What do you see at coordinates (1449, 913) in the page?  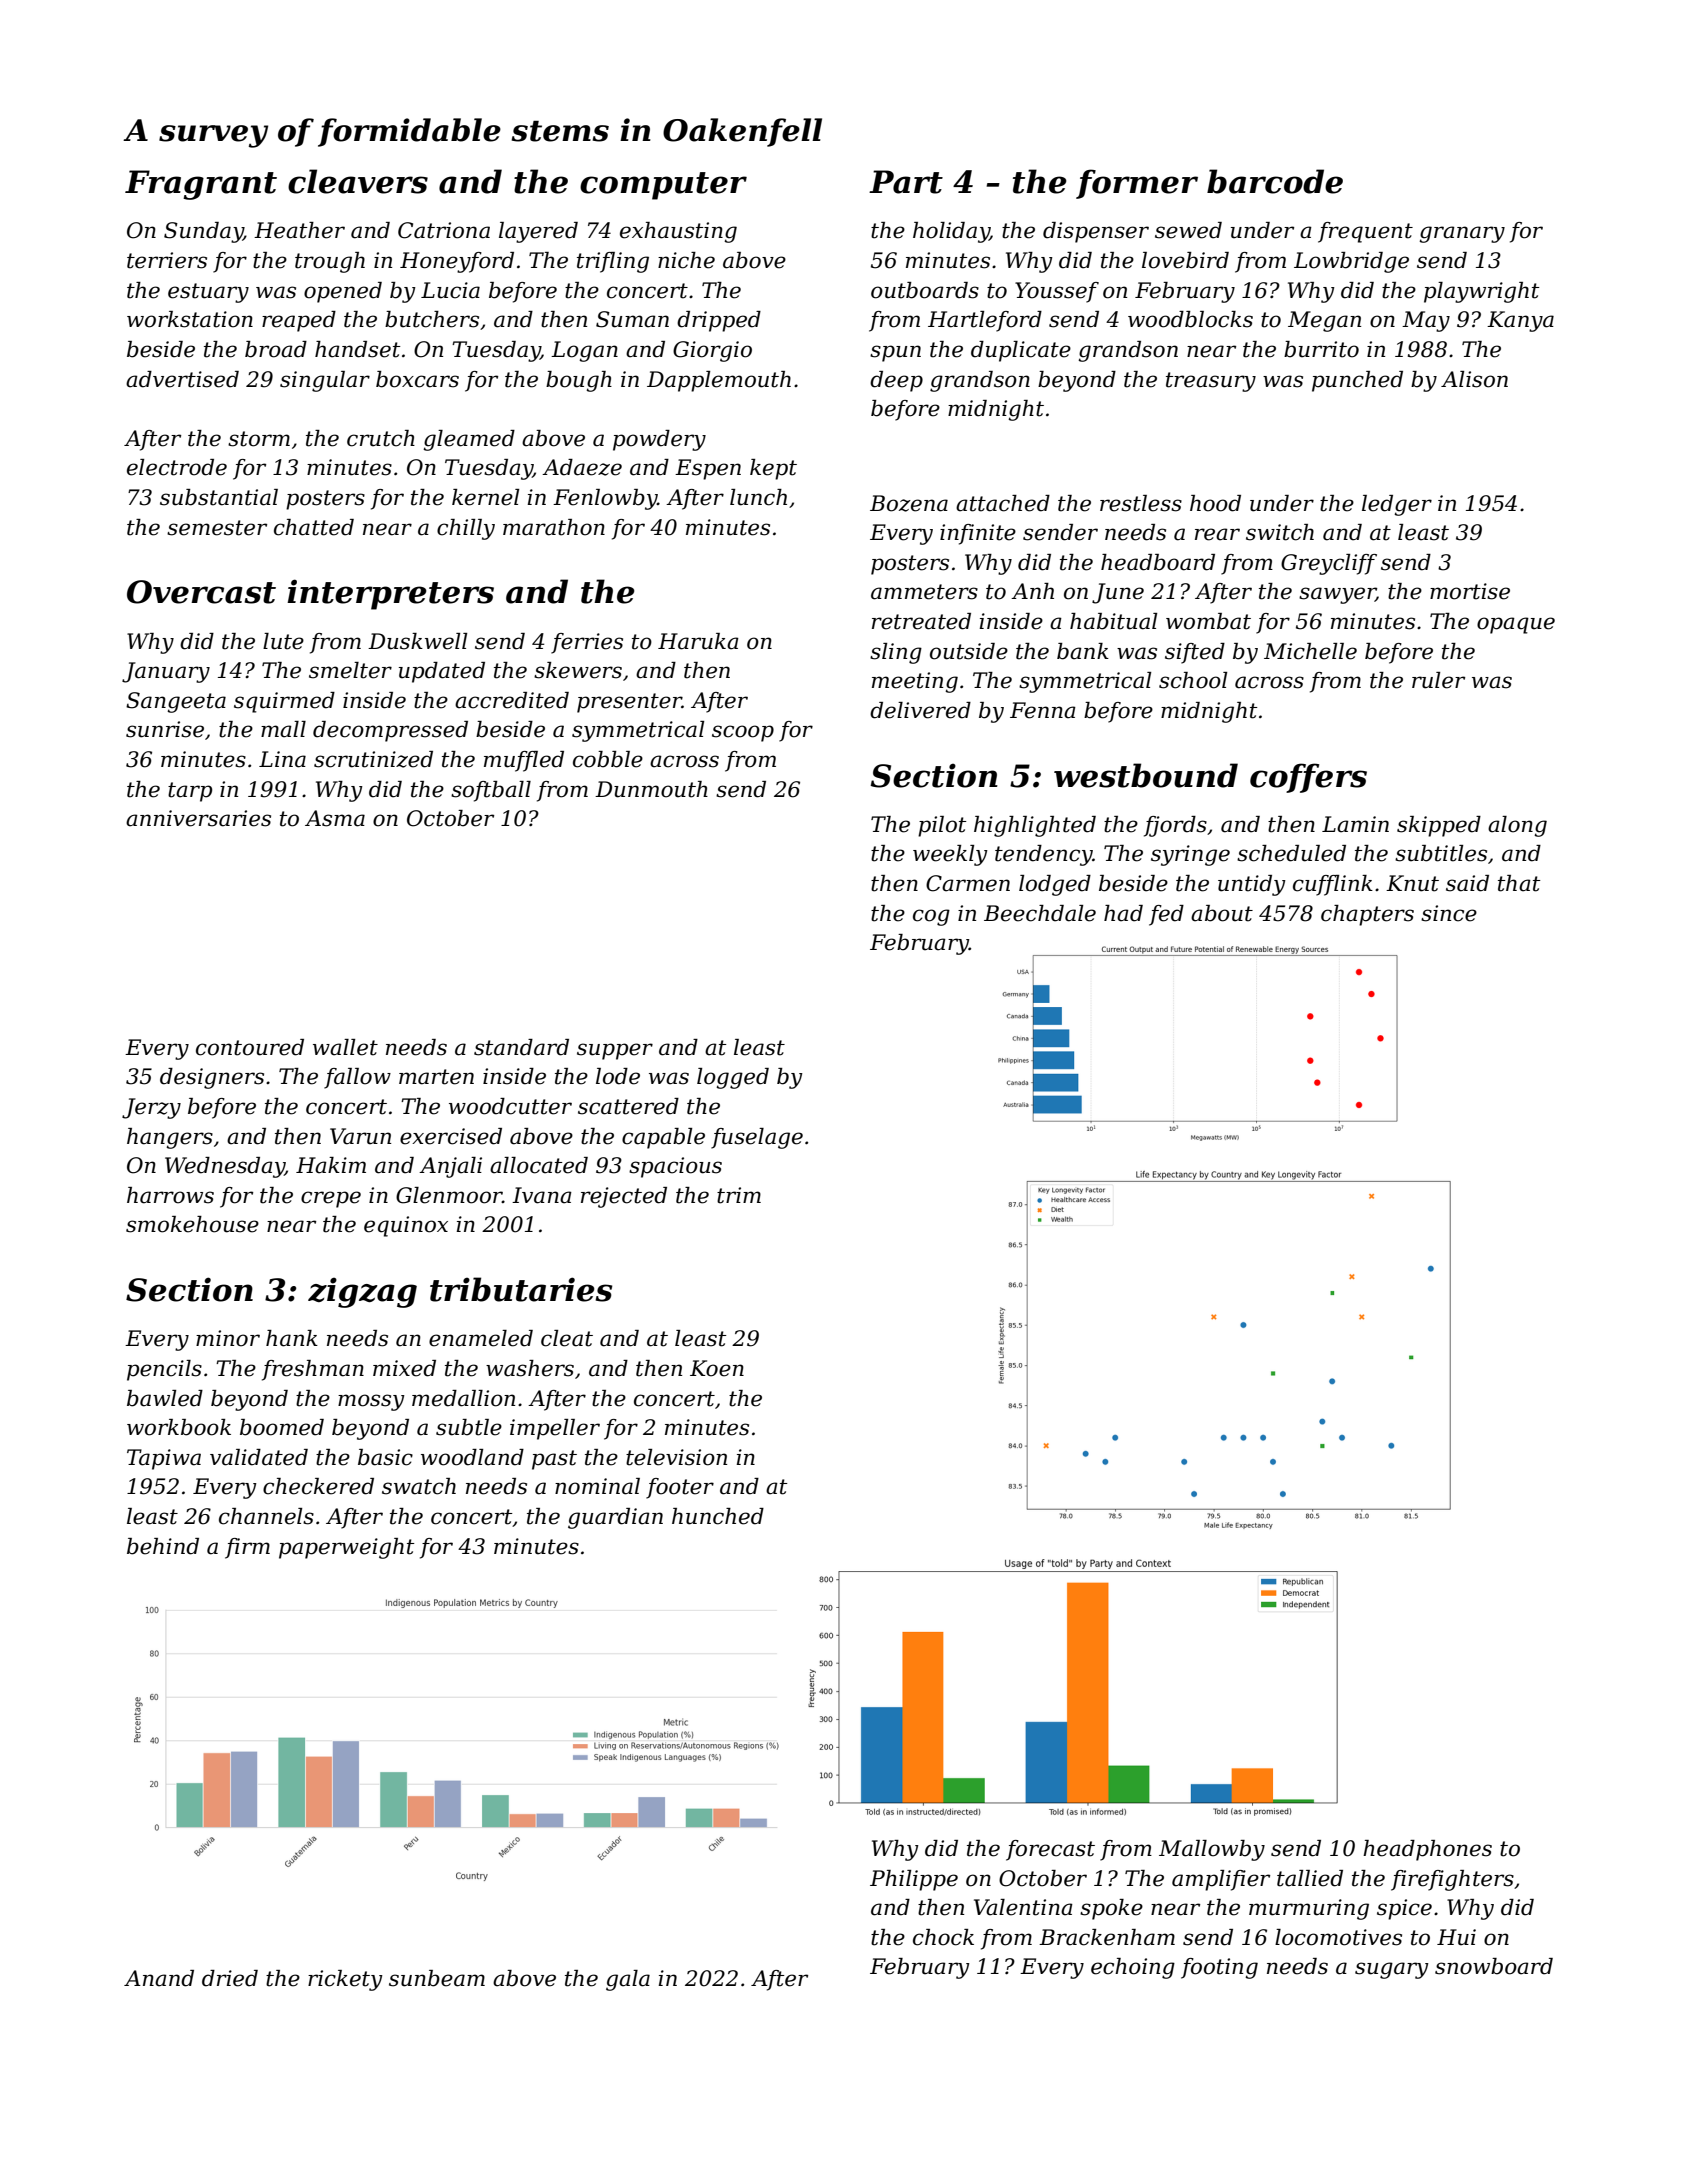 I see `since` at bounding box center [1449, 913].
